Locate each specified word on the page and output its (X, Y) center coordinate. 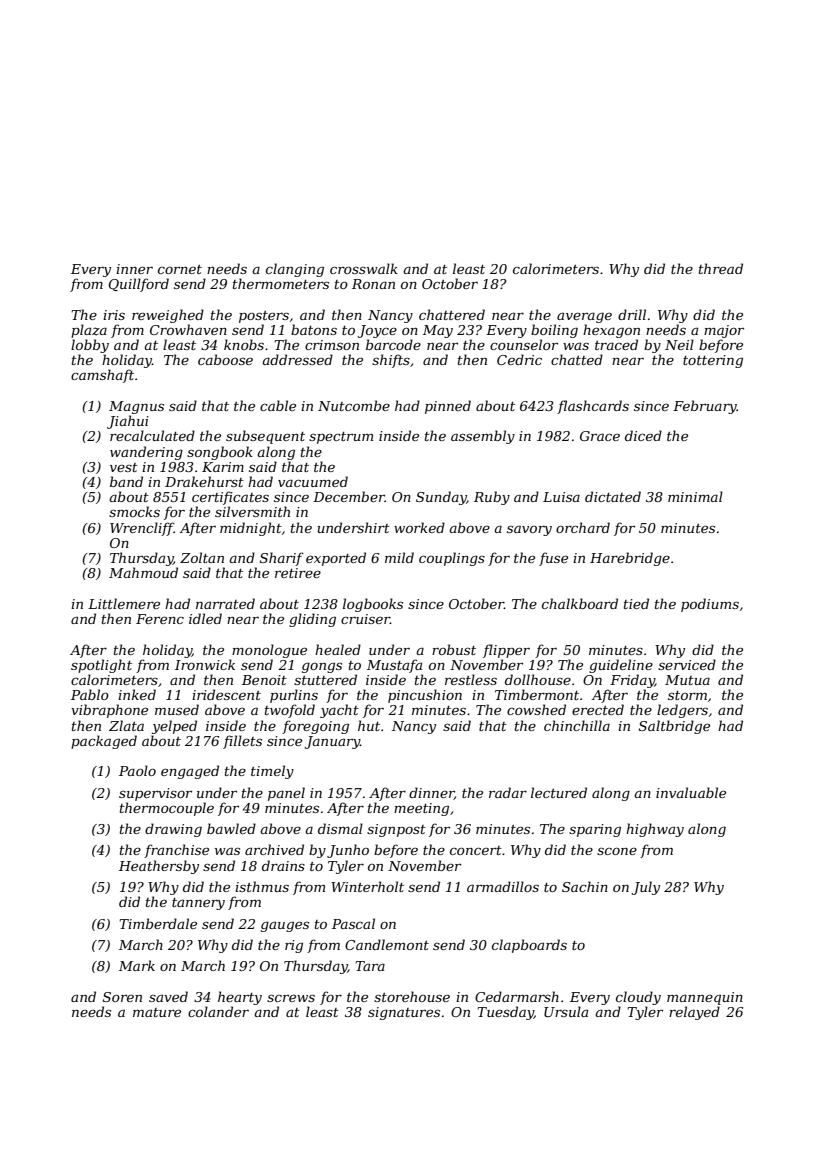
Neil (679, 344)
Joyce (377, 331)
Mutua (687, 680)
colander (218, 1011)
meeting (421, 809)
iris (114, 315)
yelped (174, 727)
